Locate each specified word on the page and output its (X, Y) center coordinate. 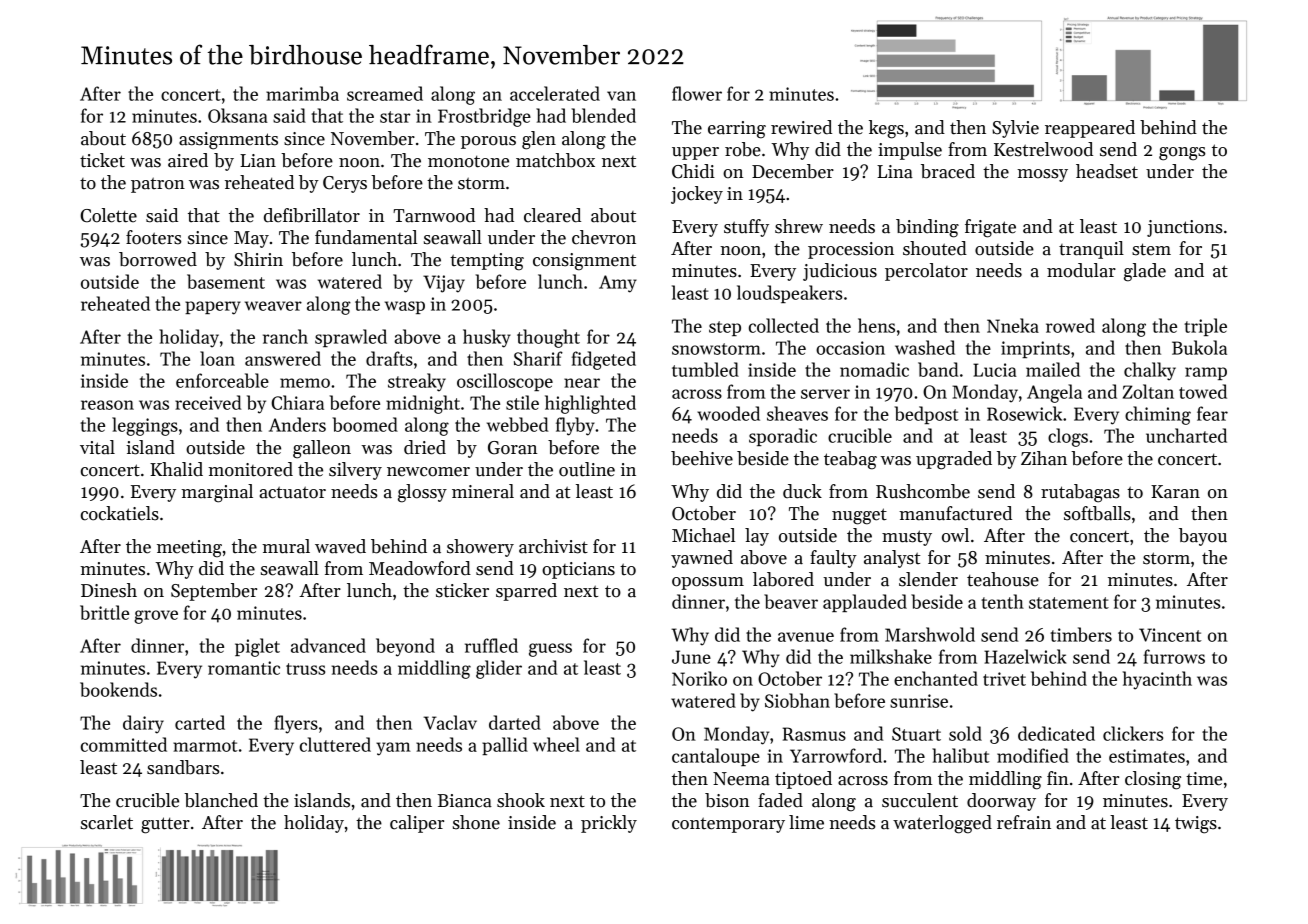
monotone (468, 161)
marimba (302, 93)
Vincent (1170, 635)
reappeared (1090, 129)
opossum (708, 583)
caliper (417, 824)
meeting (189, 549)
